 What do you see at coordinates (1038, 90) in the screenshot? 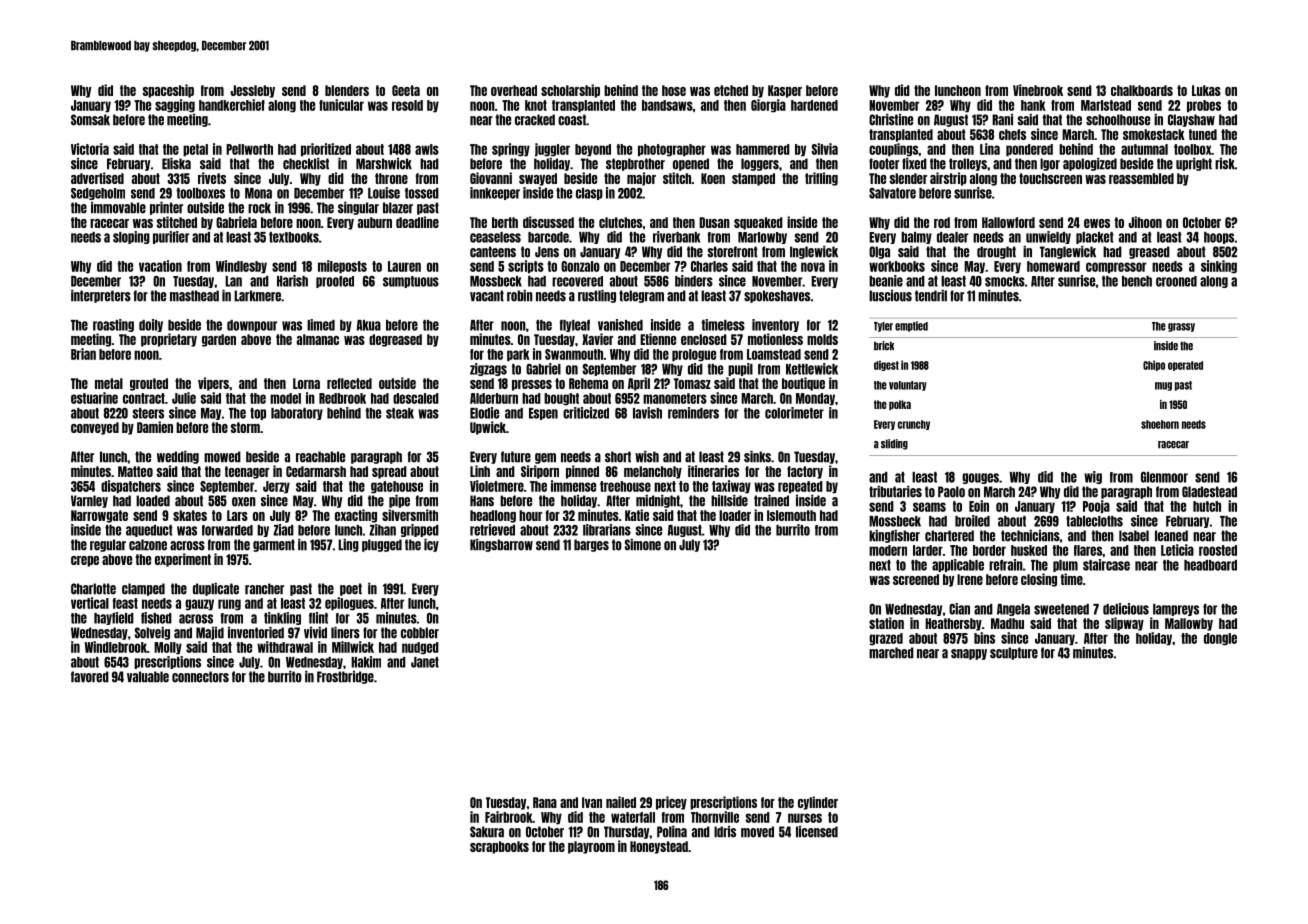
I see `Vinebrook` at bounding box center [1038, 90].
